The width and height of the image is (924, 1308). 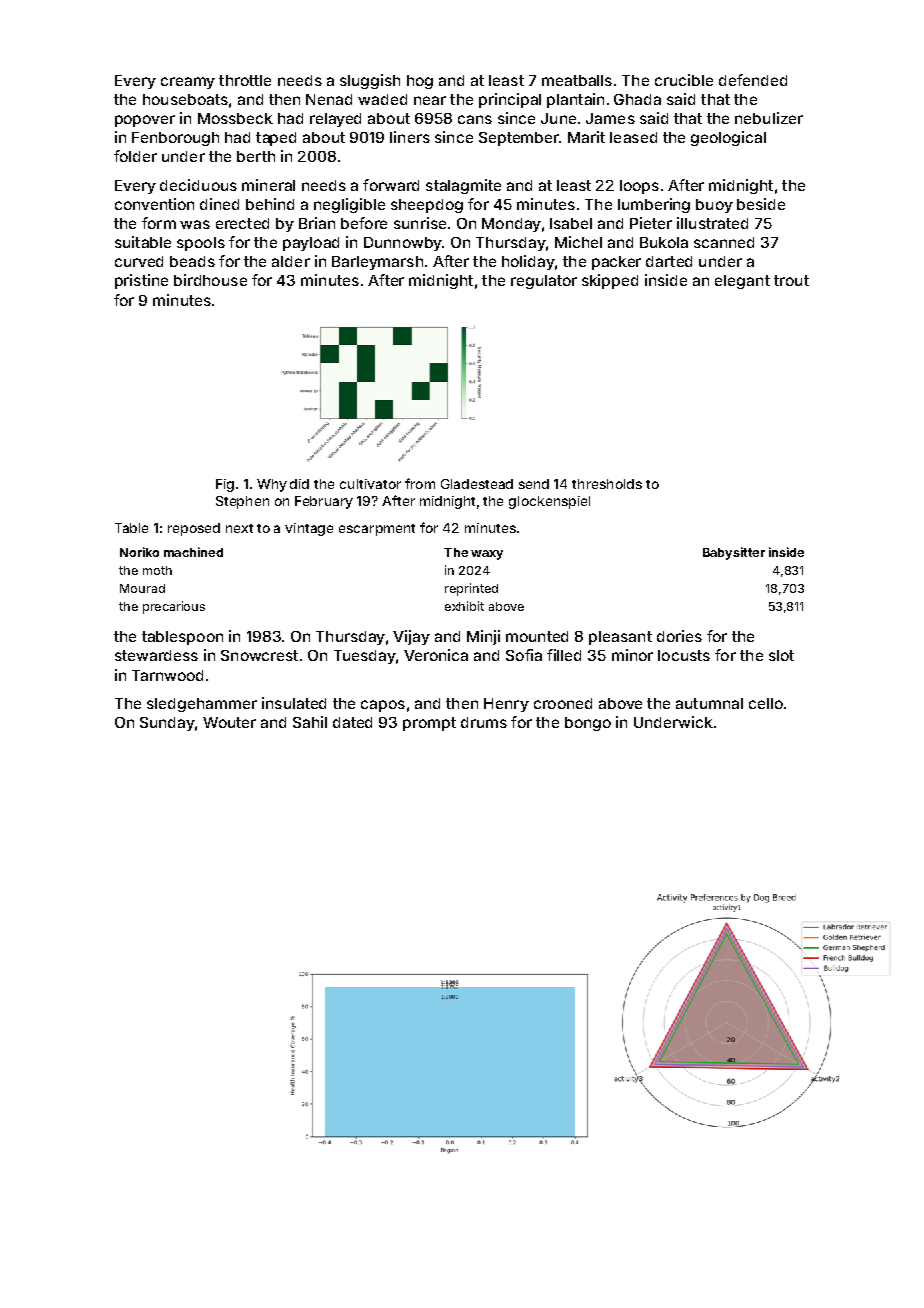 I want to click on Snowcrest, so click(x=259, y=655).
